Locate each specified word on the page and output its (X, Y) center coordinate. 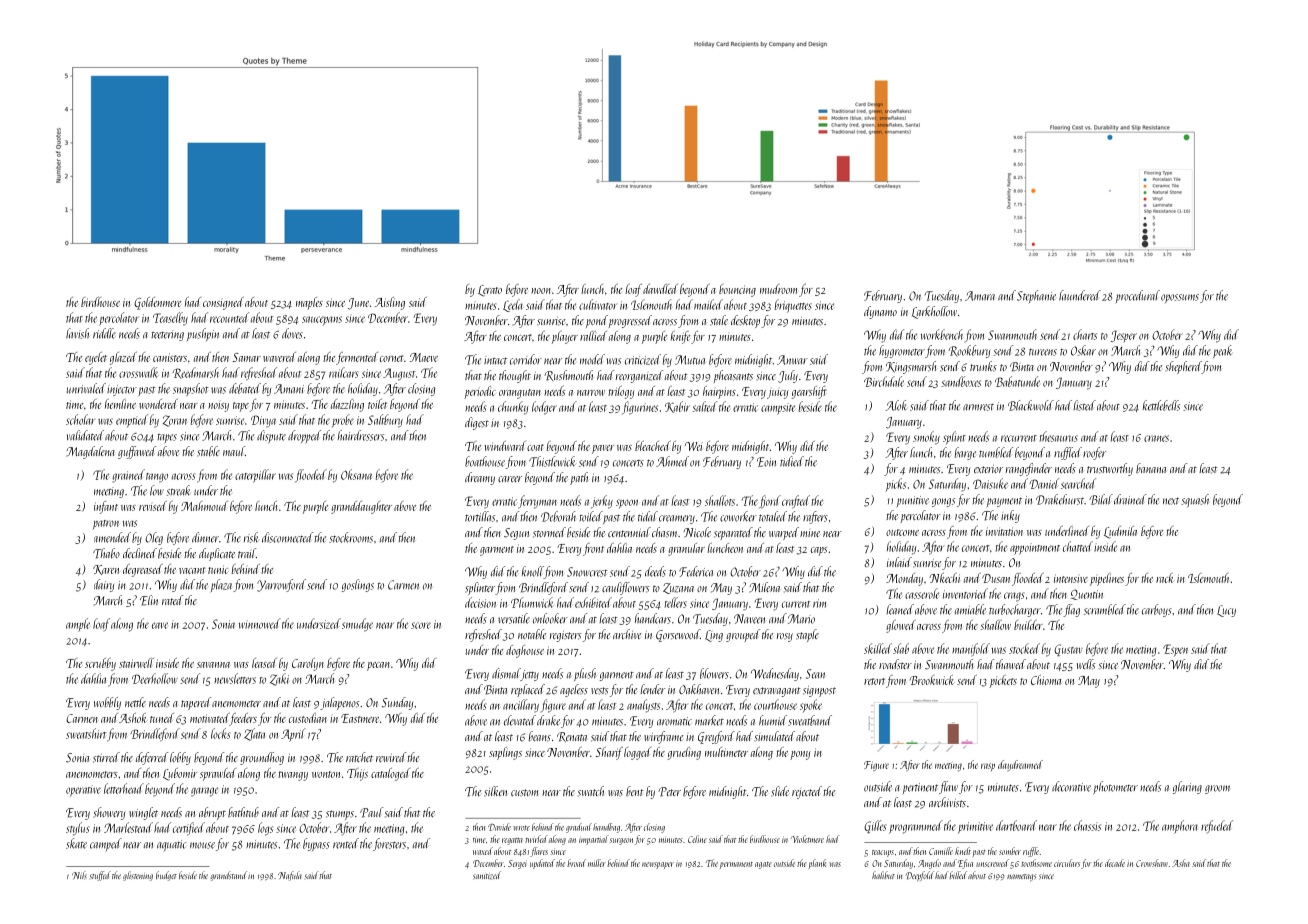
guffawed (137, 452)
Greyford (716, 737)
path (579, 478)
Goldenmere (157, 303)
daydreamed (1020, 765)
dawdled (660, 289)
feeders (243, 719)
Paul (371, 812)
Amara (980, 296)
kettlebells (1161, 405)
